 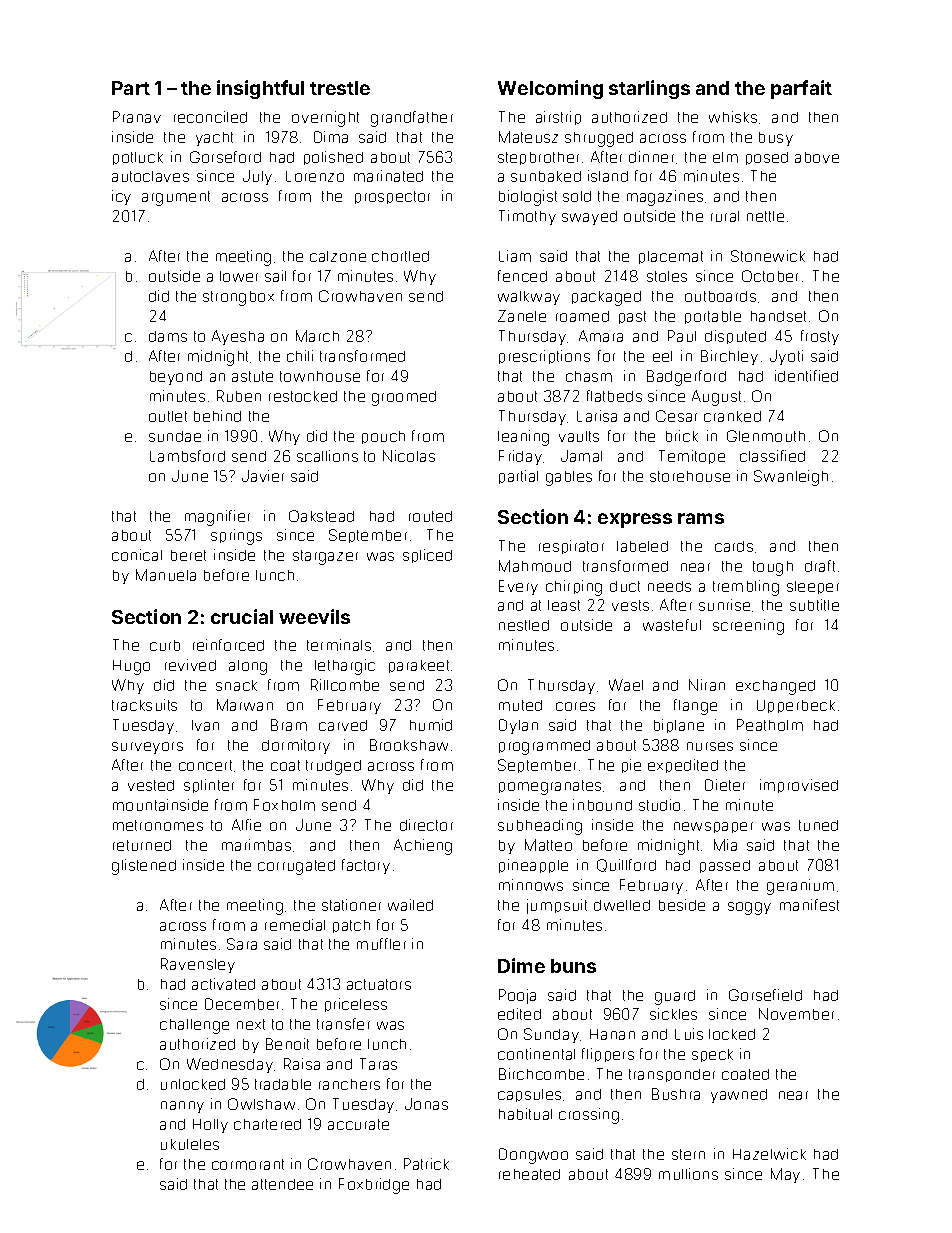 What do you see at coordinates (626, 865) in the screenshot?
I see `Quillford` at bounding box center [626, 865].
